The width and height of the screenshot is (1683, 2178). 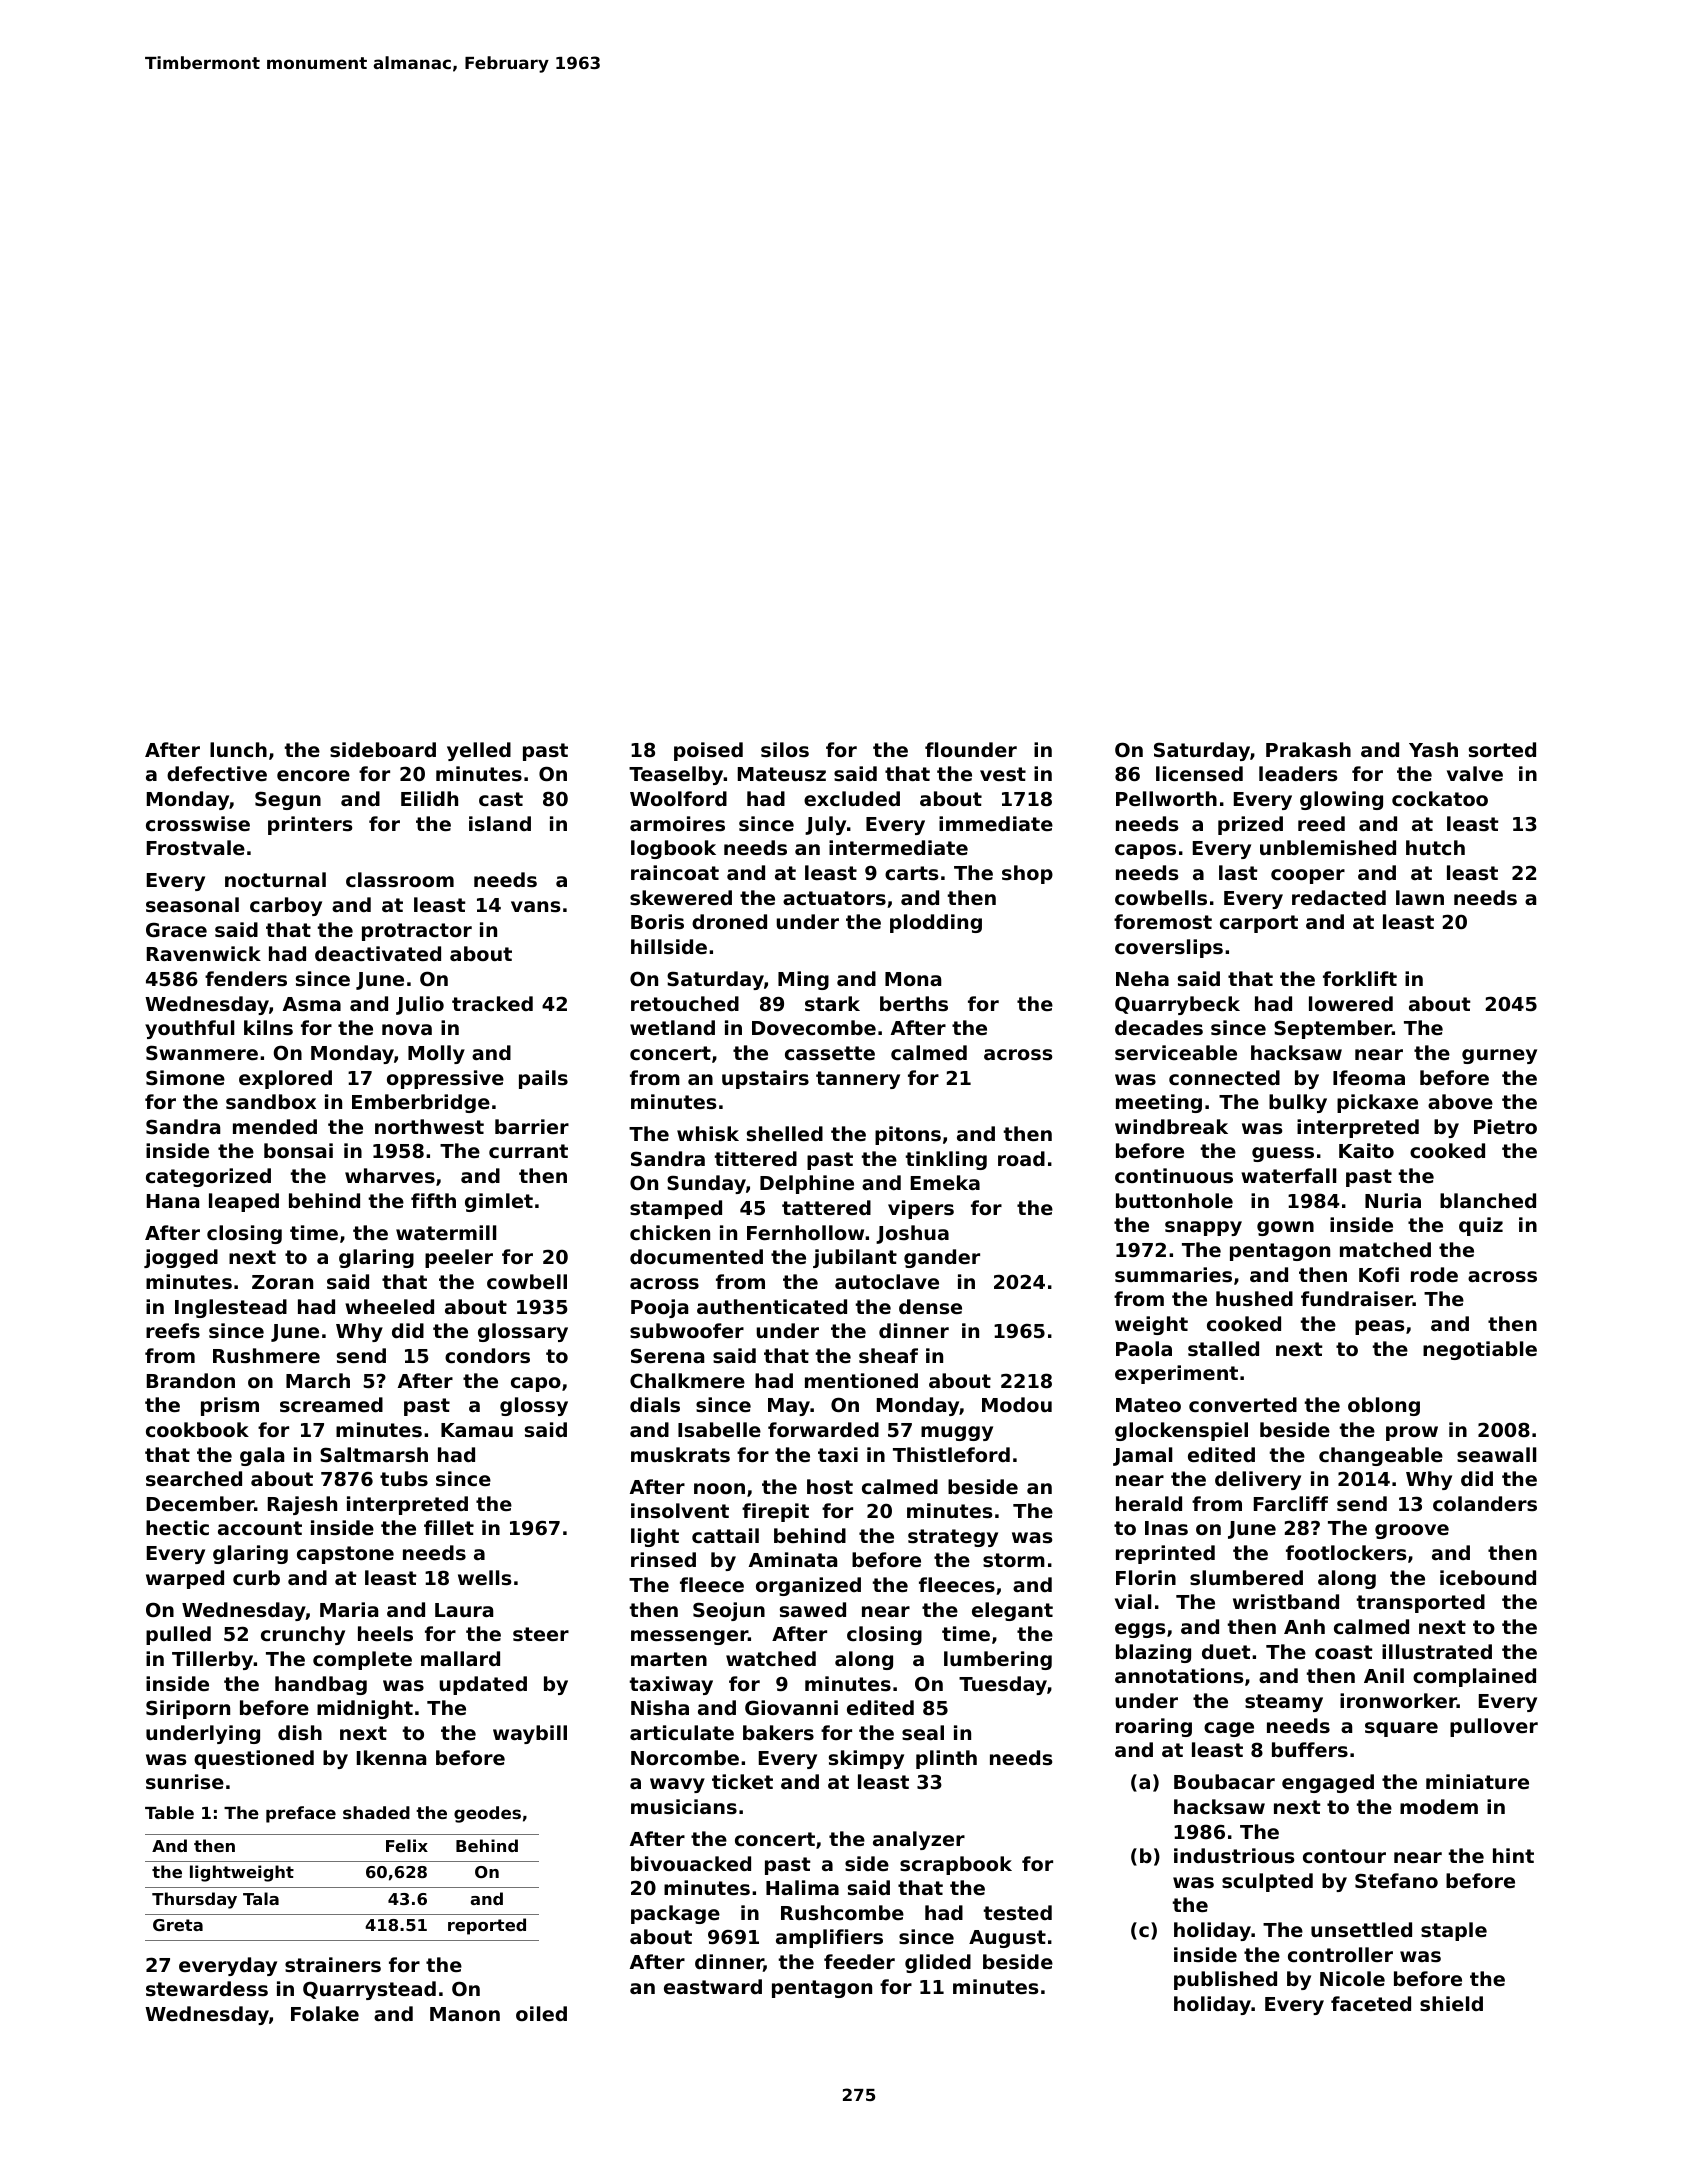 What do you see at coordinates (301, 1814) in the screenshot?
I see `preface` at bounding box center [301, 1814].
